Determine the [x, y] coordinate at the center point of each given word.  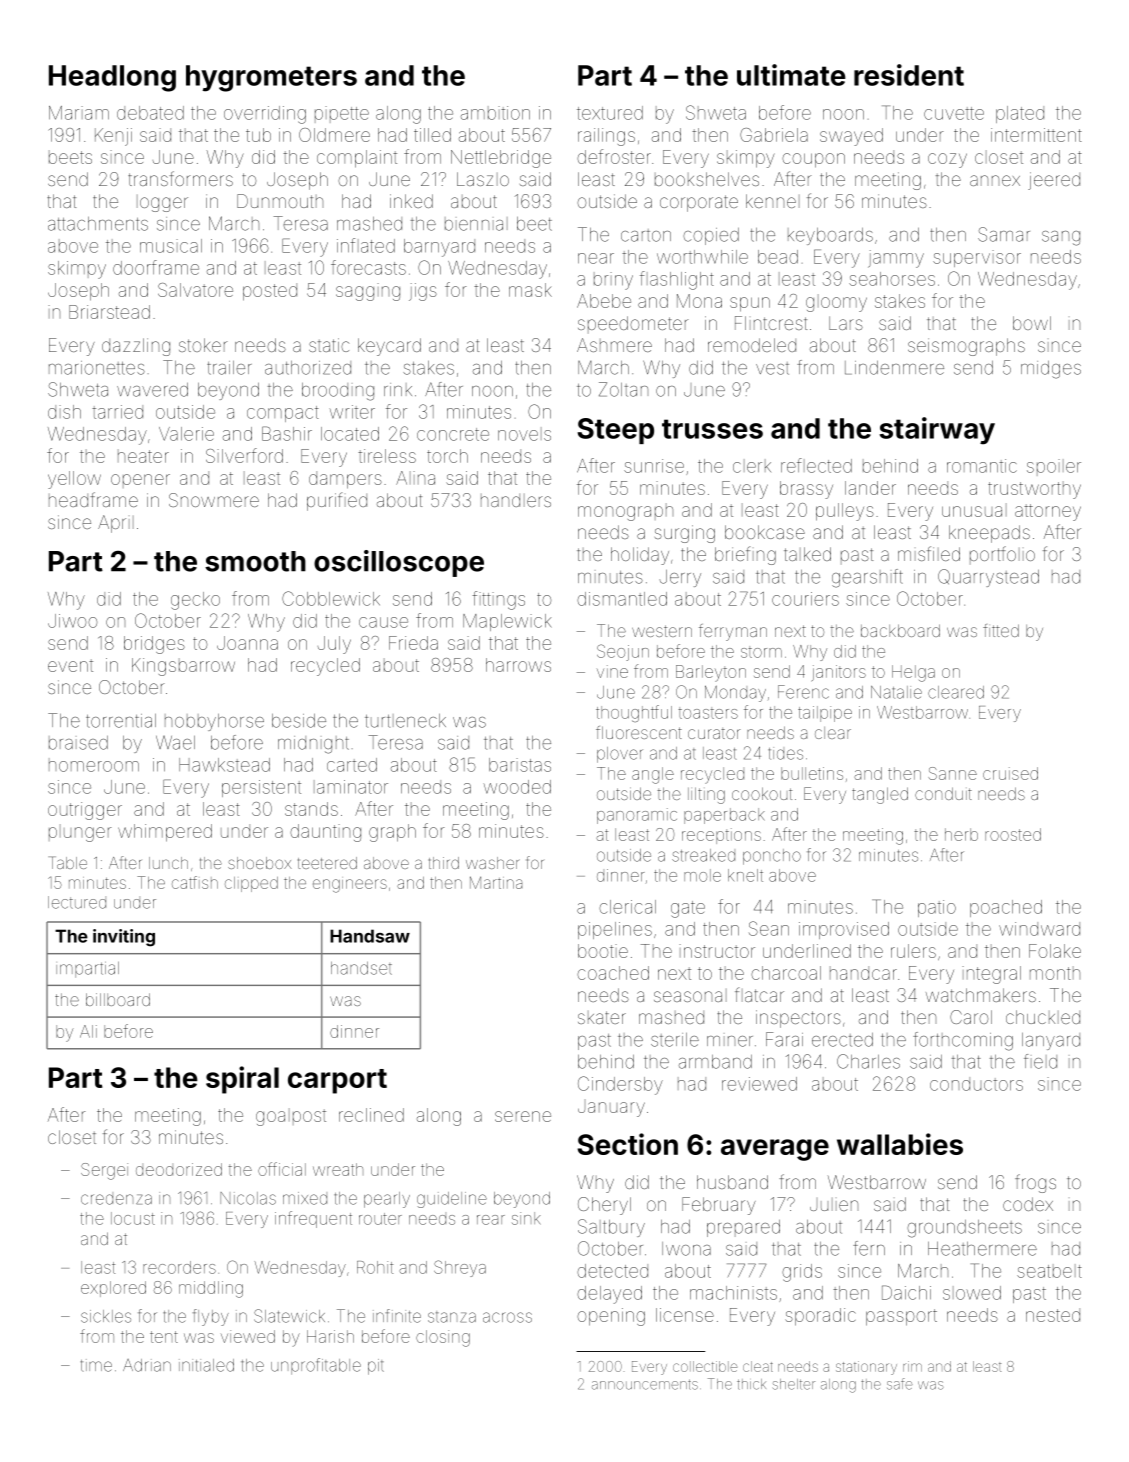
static [329, 345]
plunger [80, 833]
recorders [179, 1267]
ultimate [791, 75]
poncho [772, 857]
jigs [423, 292]
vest [772, 368]
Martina [496, 882]
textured [610, 113]
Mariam [79, 113]
